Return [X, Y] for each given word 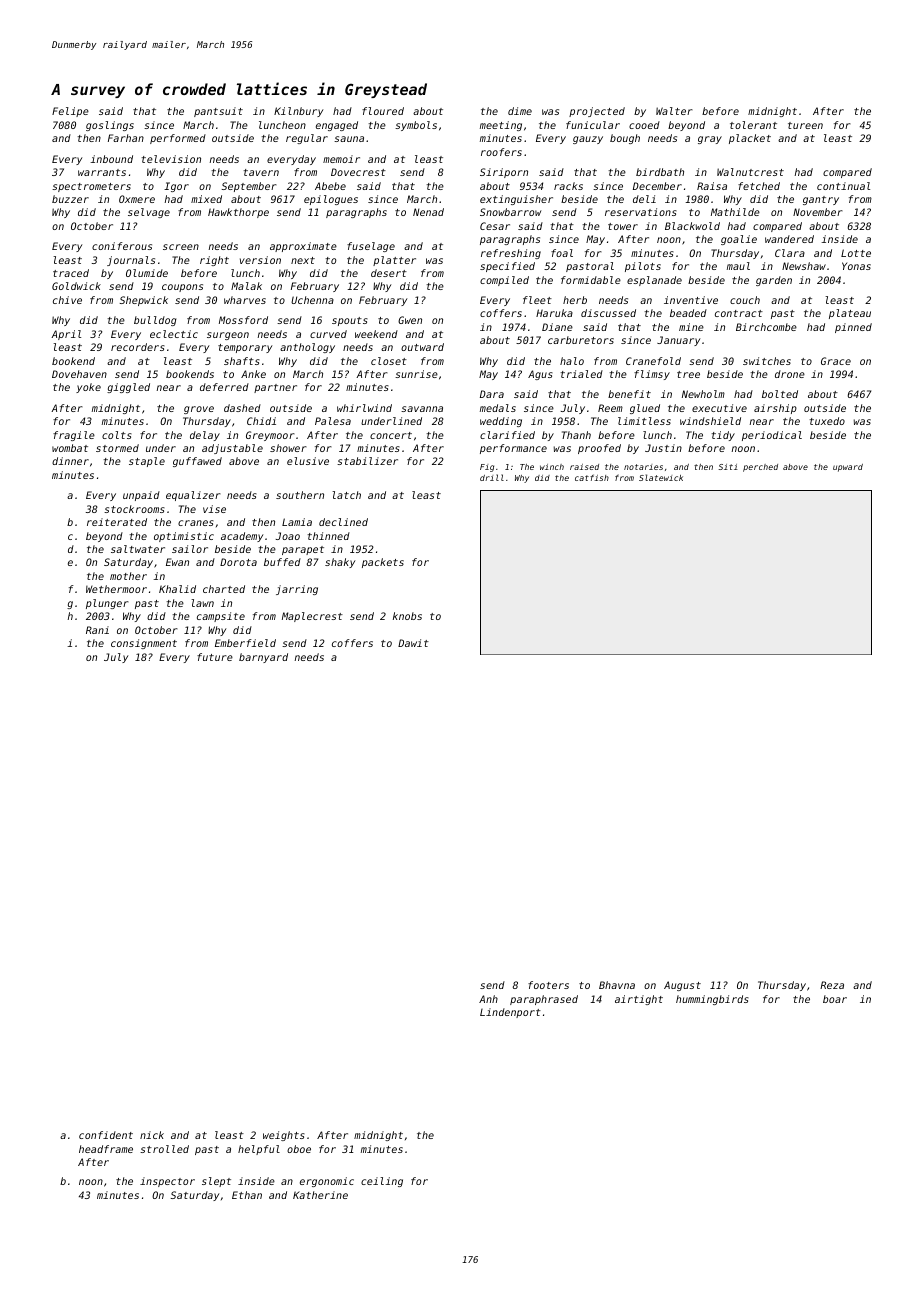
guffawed [197, 462]
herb [575, 300]
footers [548, 985]
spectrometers [91, 187]
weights [284, 1136]
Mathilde [735, 212]
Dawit [413, 643]
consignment [144, 644]
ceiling [382, 1182]
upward [848, 468]
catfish [592, 477]
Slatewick [661, 477]
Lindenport [510, 1013]
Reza [832, 985]
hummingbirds [712, 1000]
